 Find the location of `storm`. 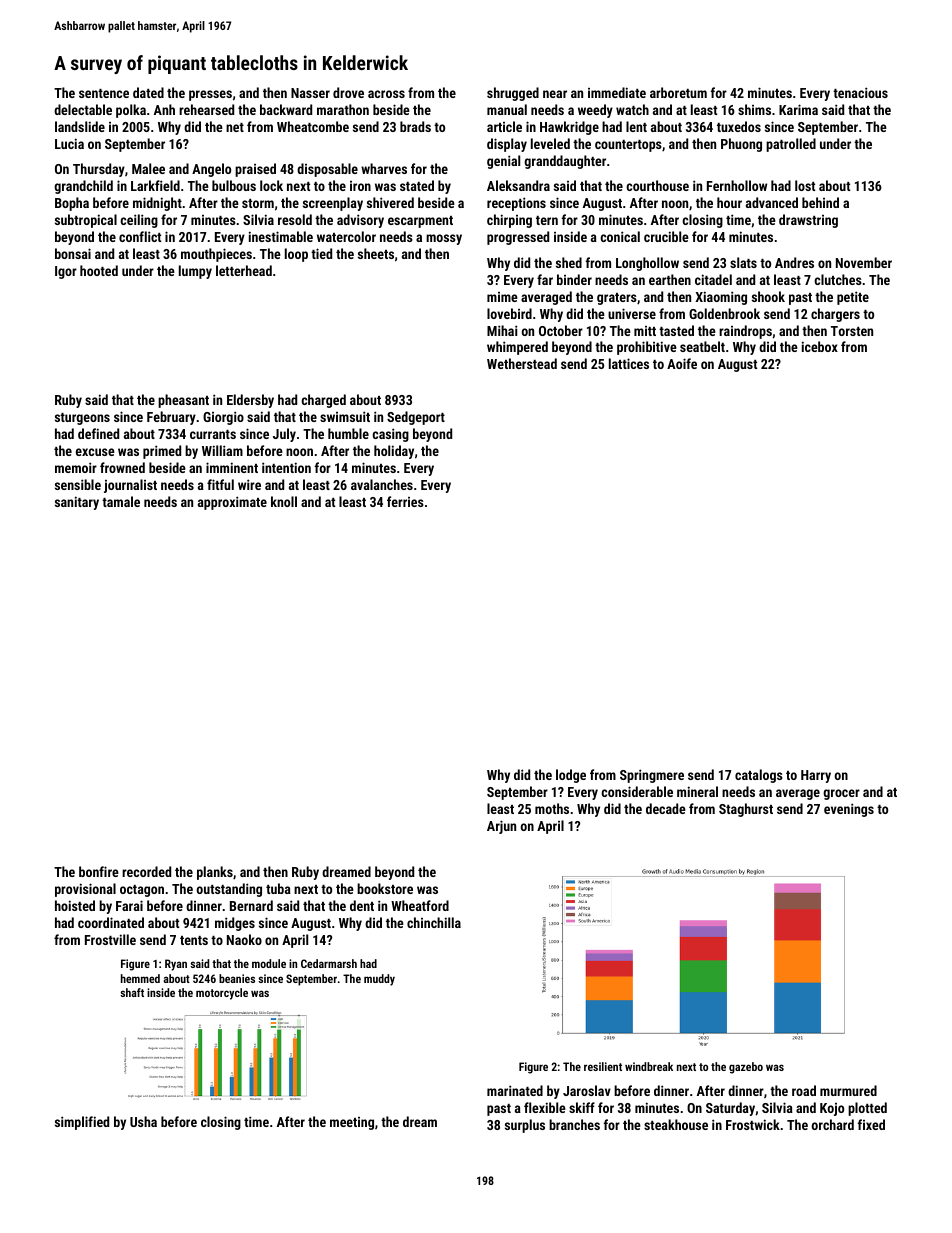

storm is located at coordinates (258, 203).
